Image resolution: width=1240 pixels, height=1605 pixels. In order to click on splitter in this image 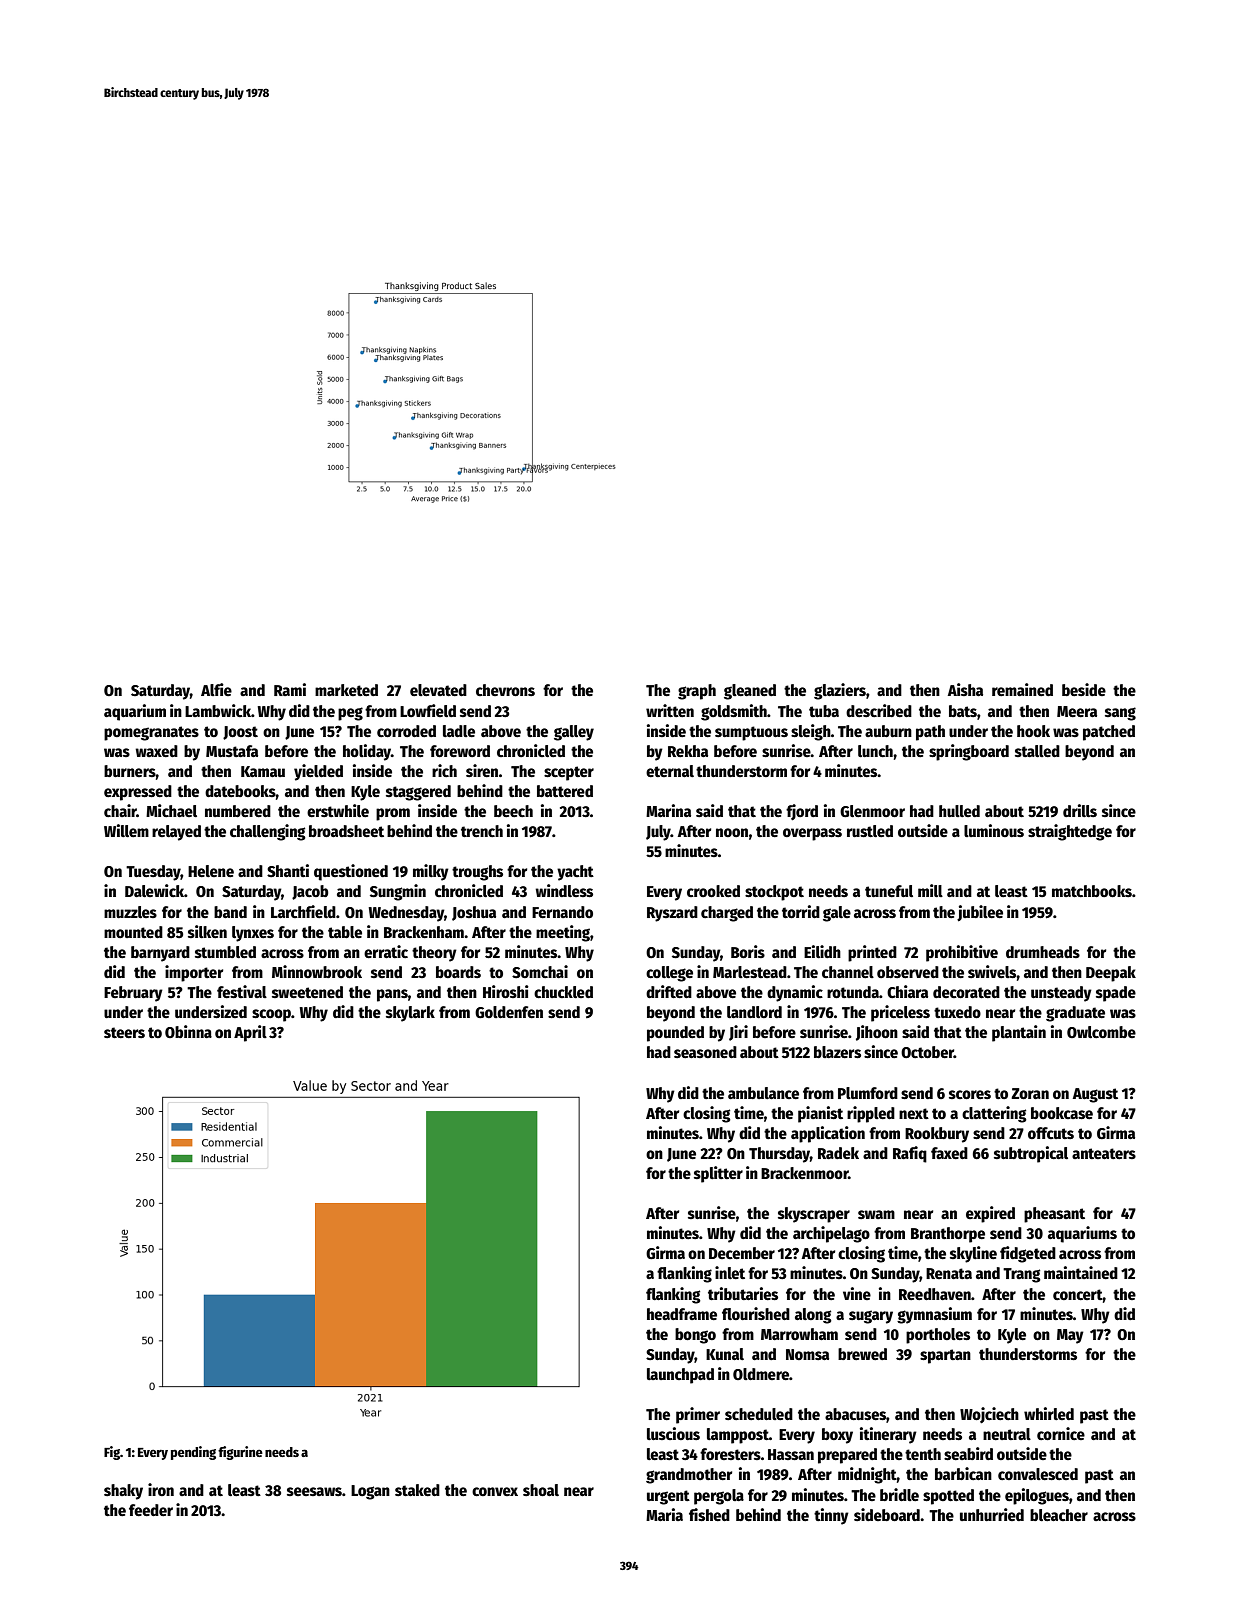, I will do `click(718, 1174)`.
